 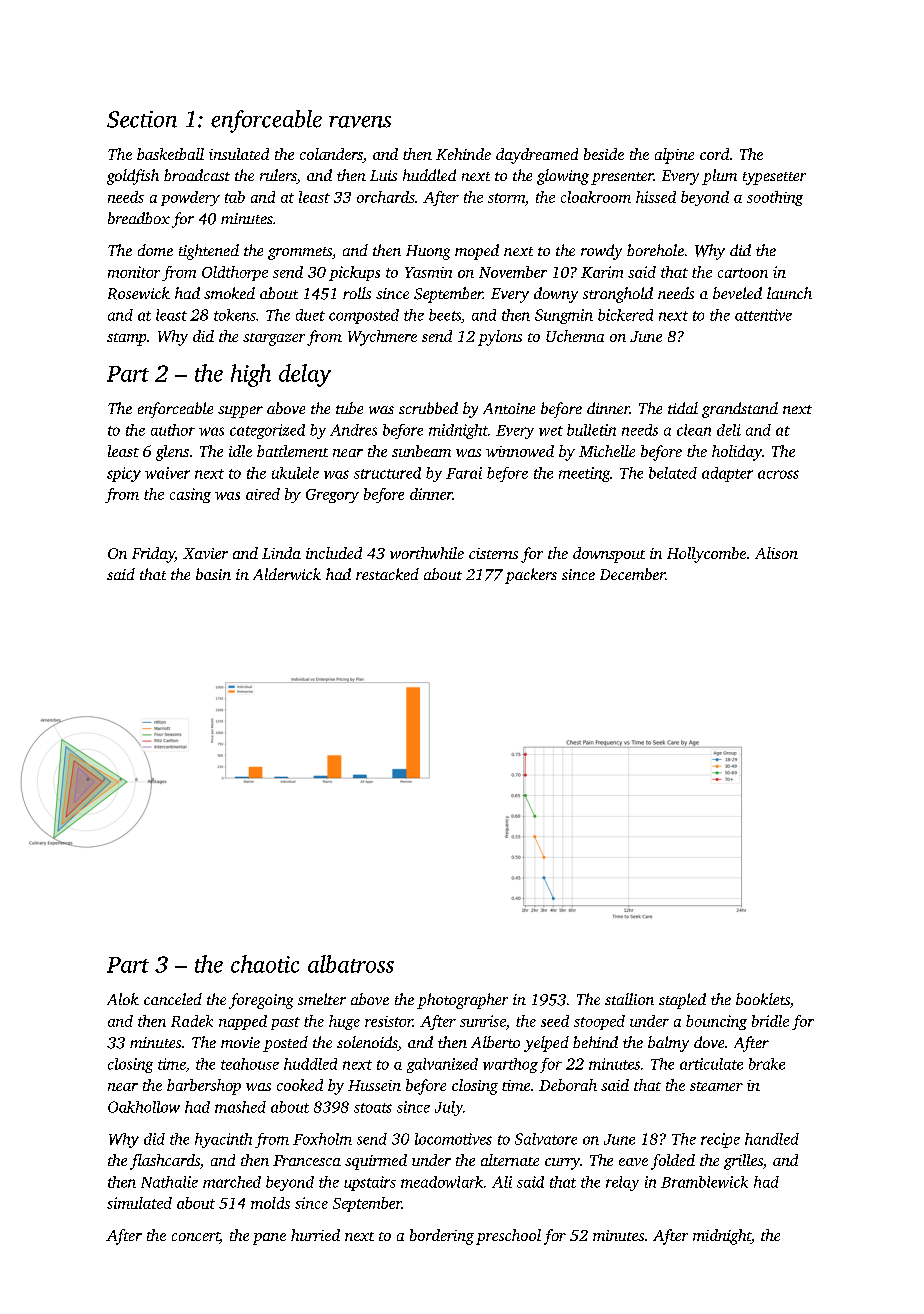 I want to click on basin, so click(x=213, y=574).
